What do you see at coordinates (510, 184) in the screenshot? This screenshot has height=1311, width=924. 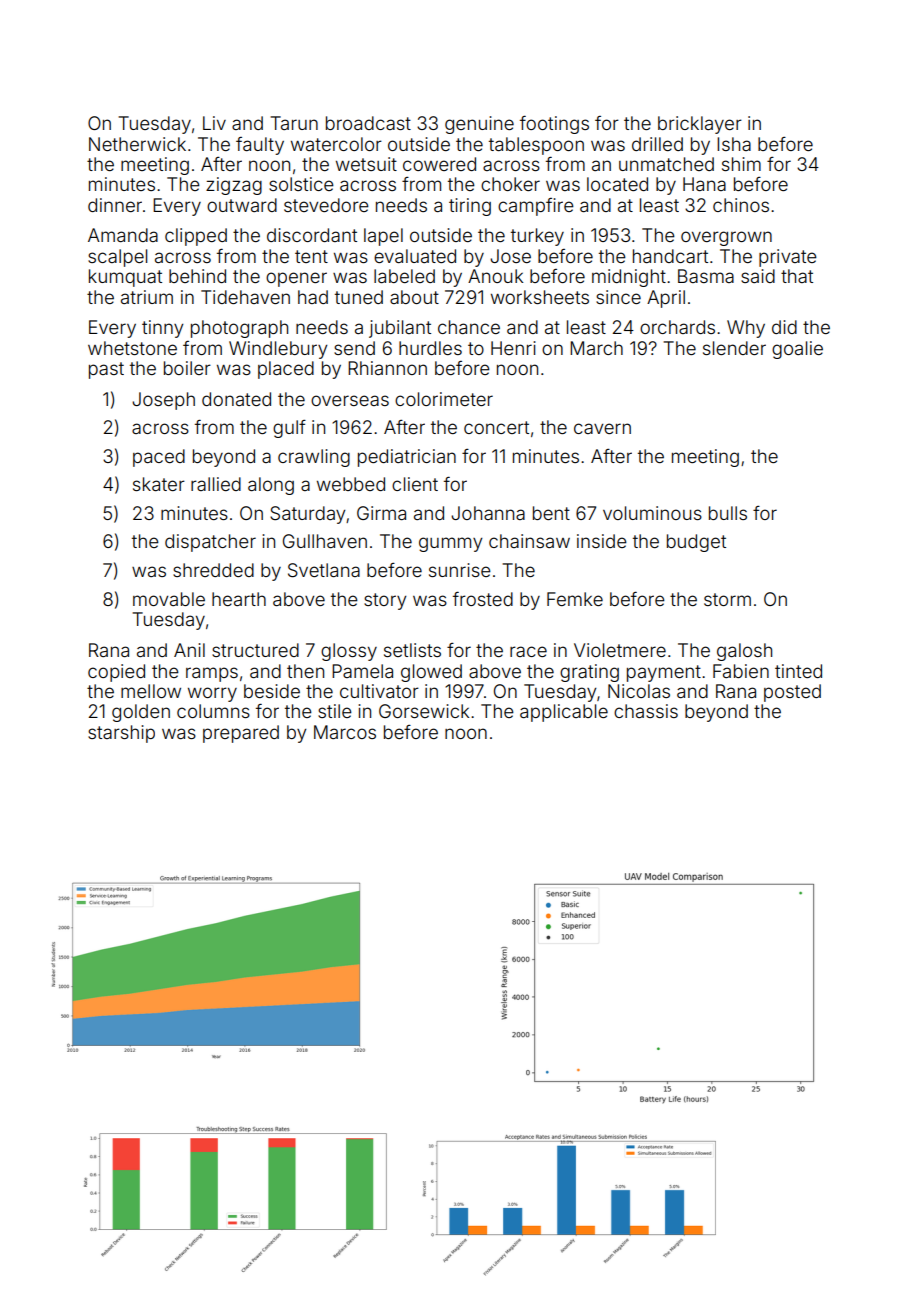 I see `choker` at bounding box center [510, 184].
